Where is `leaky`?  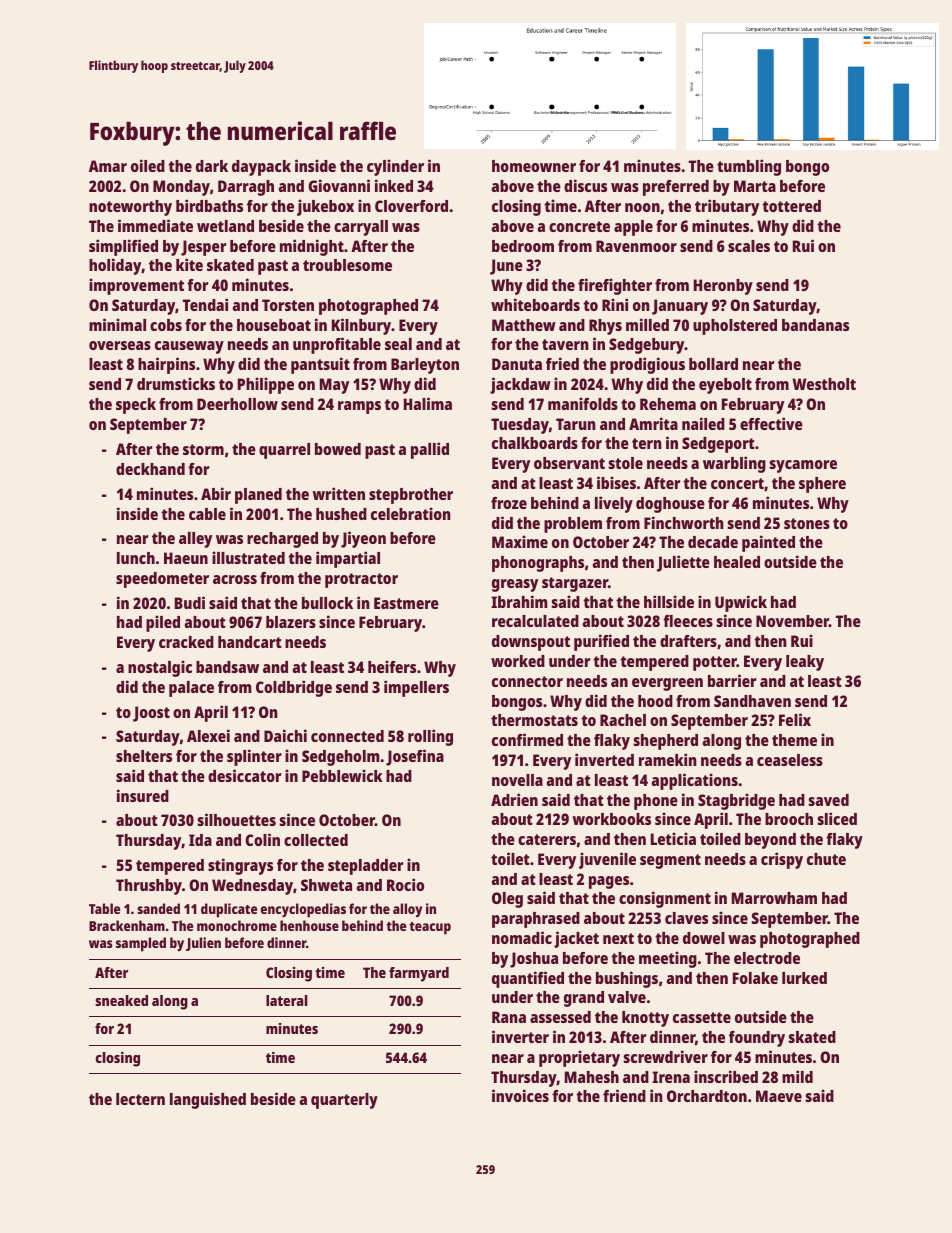 leaky is located at coordinates (805, 663).
